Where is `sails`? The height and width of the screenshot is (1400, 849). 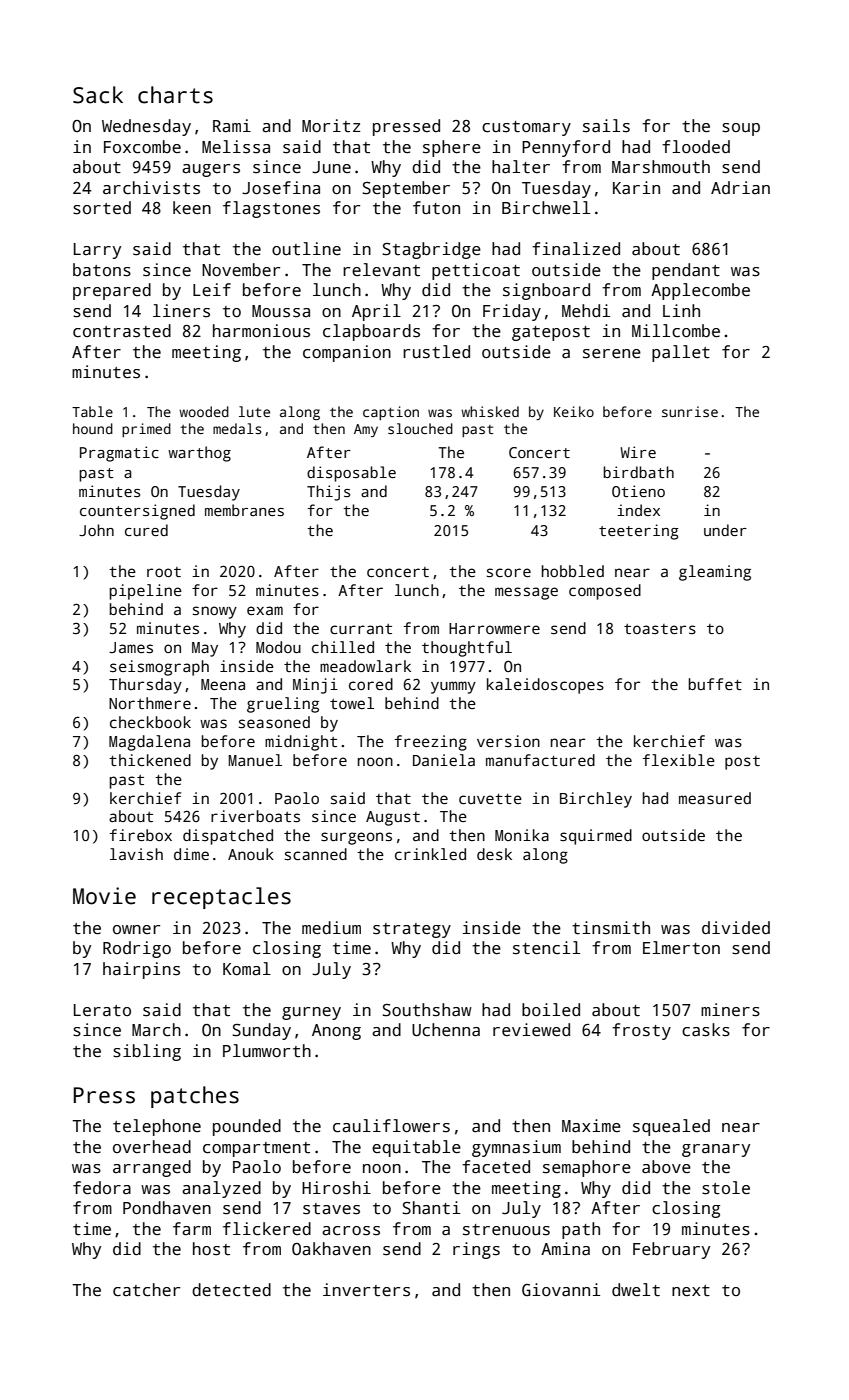
sails is located at coordinates (606, 126).
